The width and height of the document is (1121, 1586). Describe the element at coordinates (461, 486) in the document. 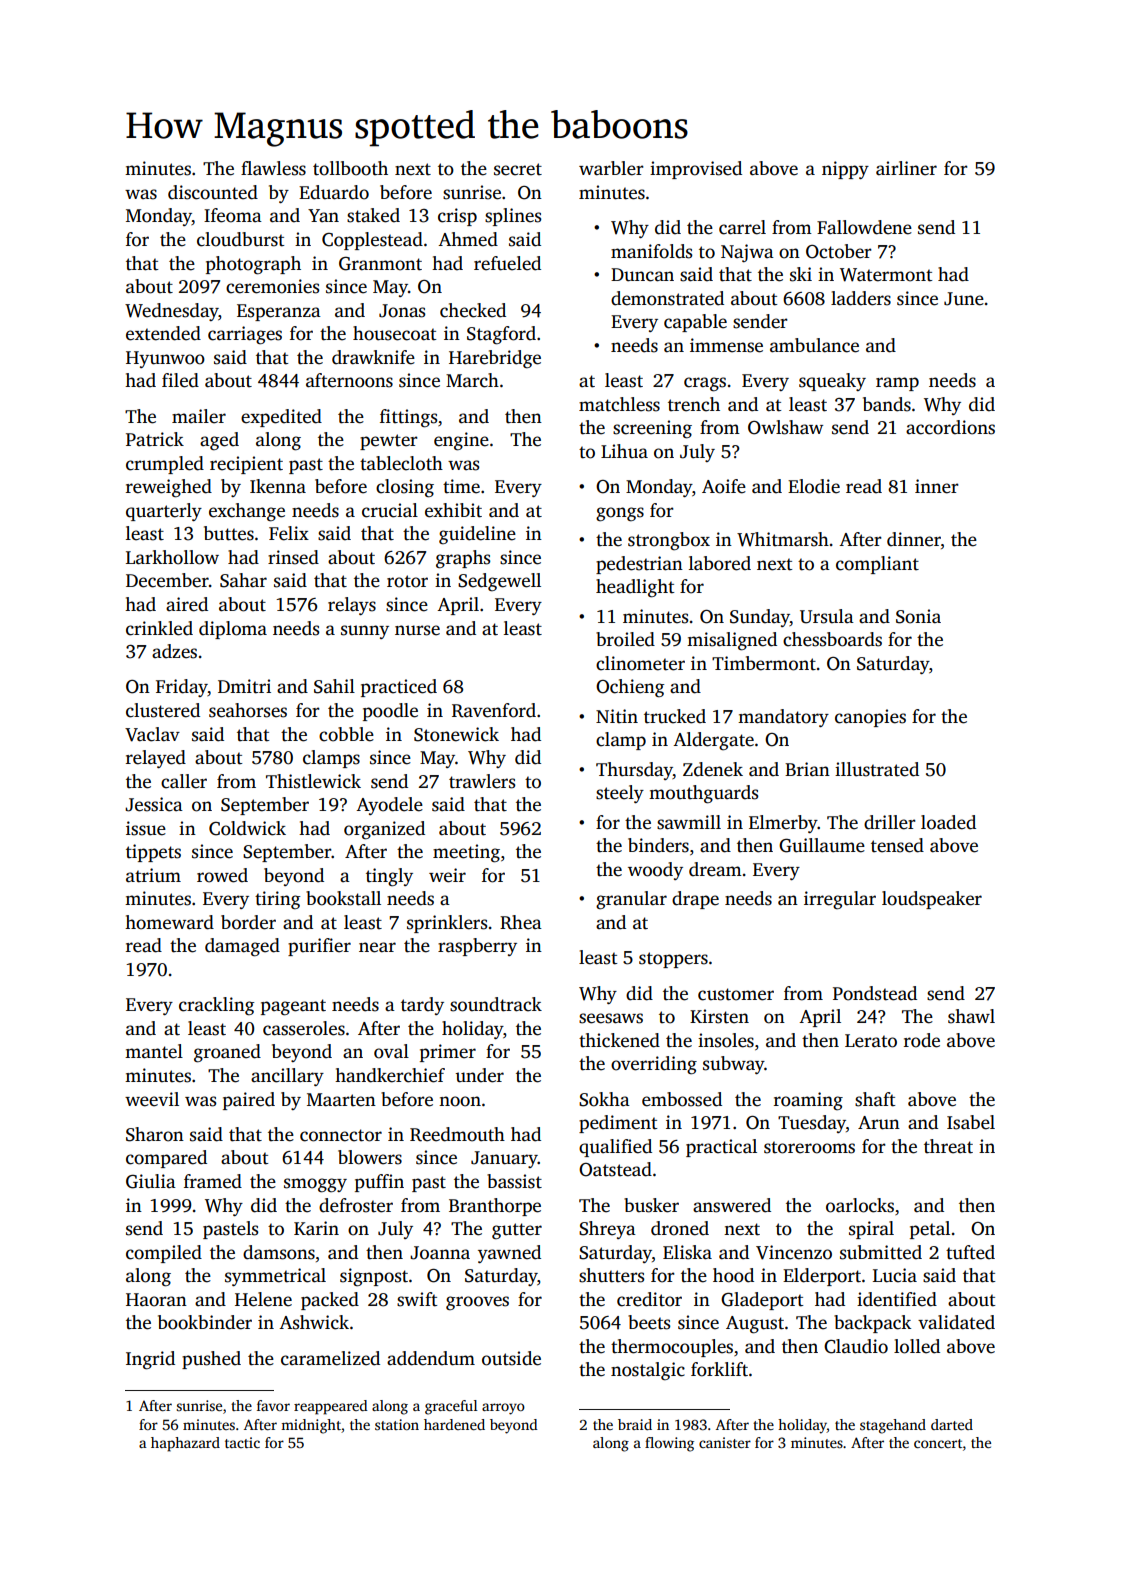

I see `time` at that location.
